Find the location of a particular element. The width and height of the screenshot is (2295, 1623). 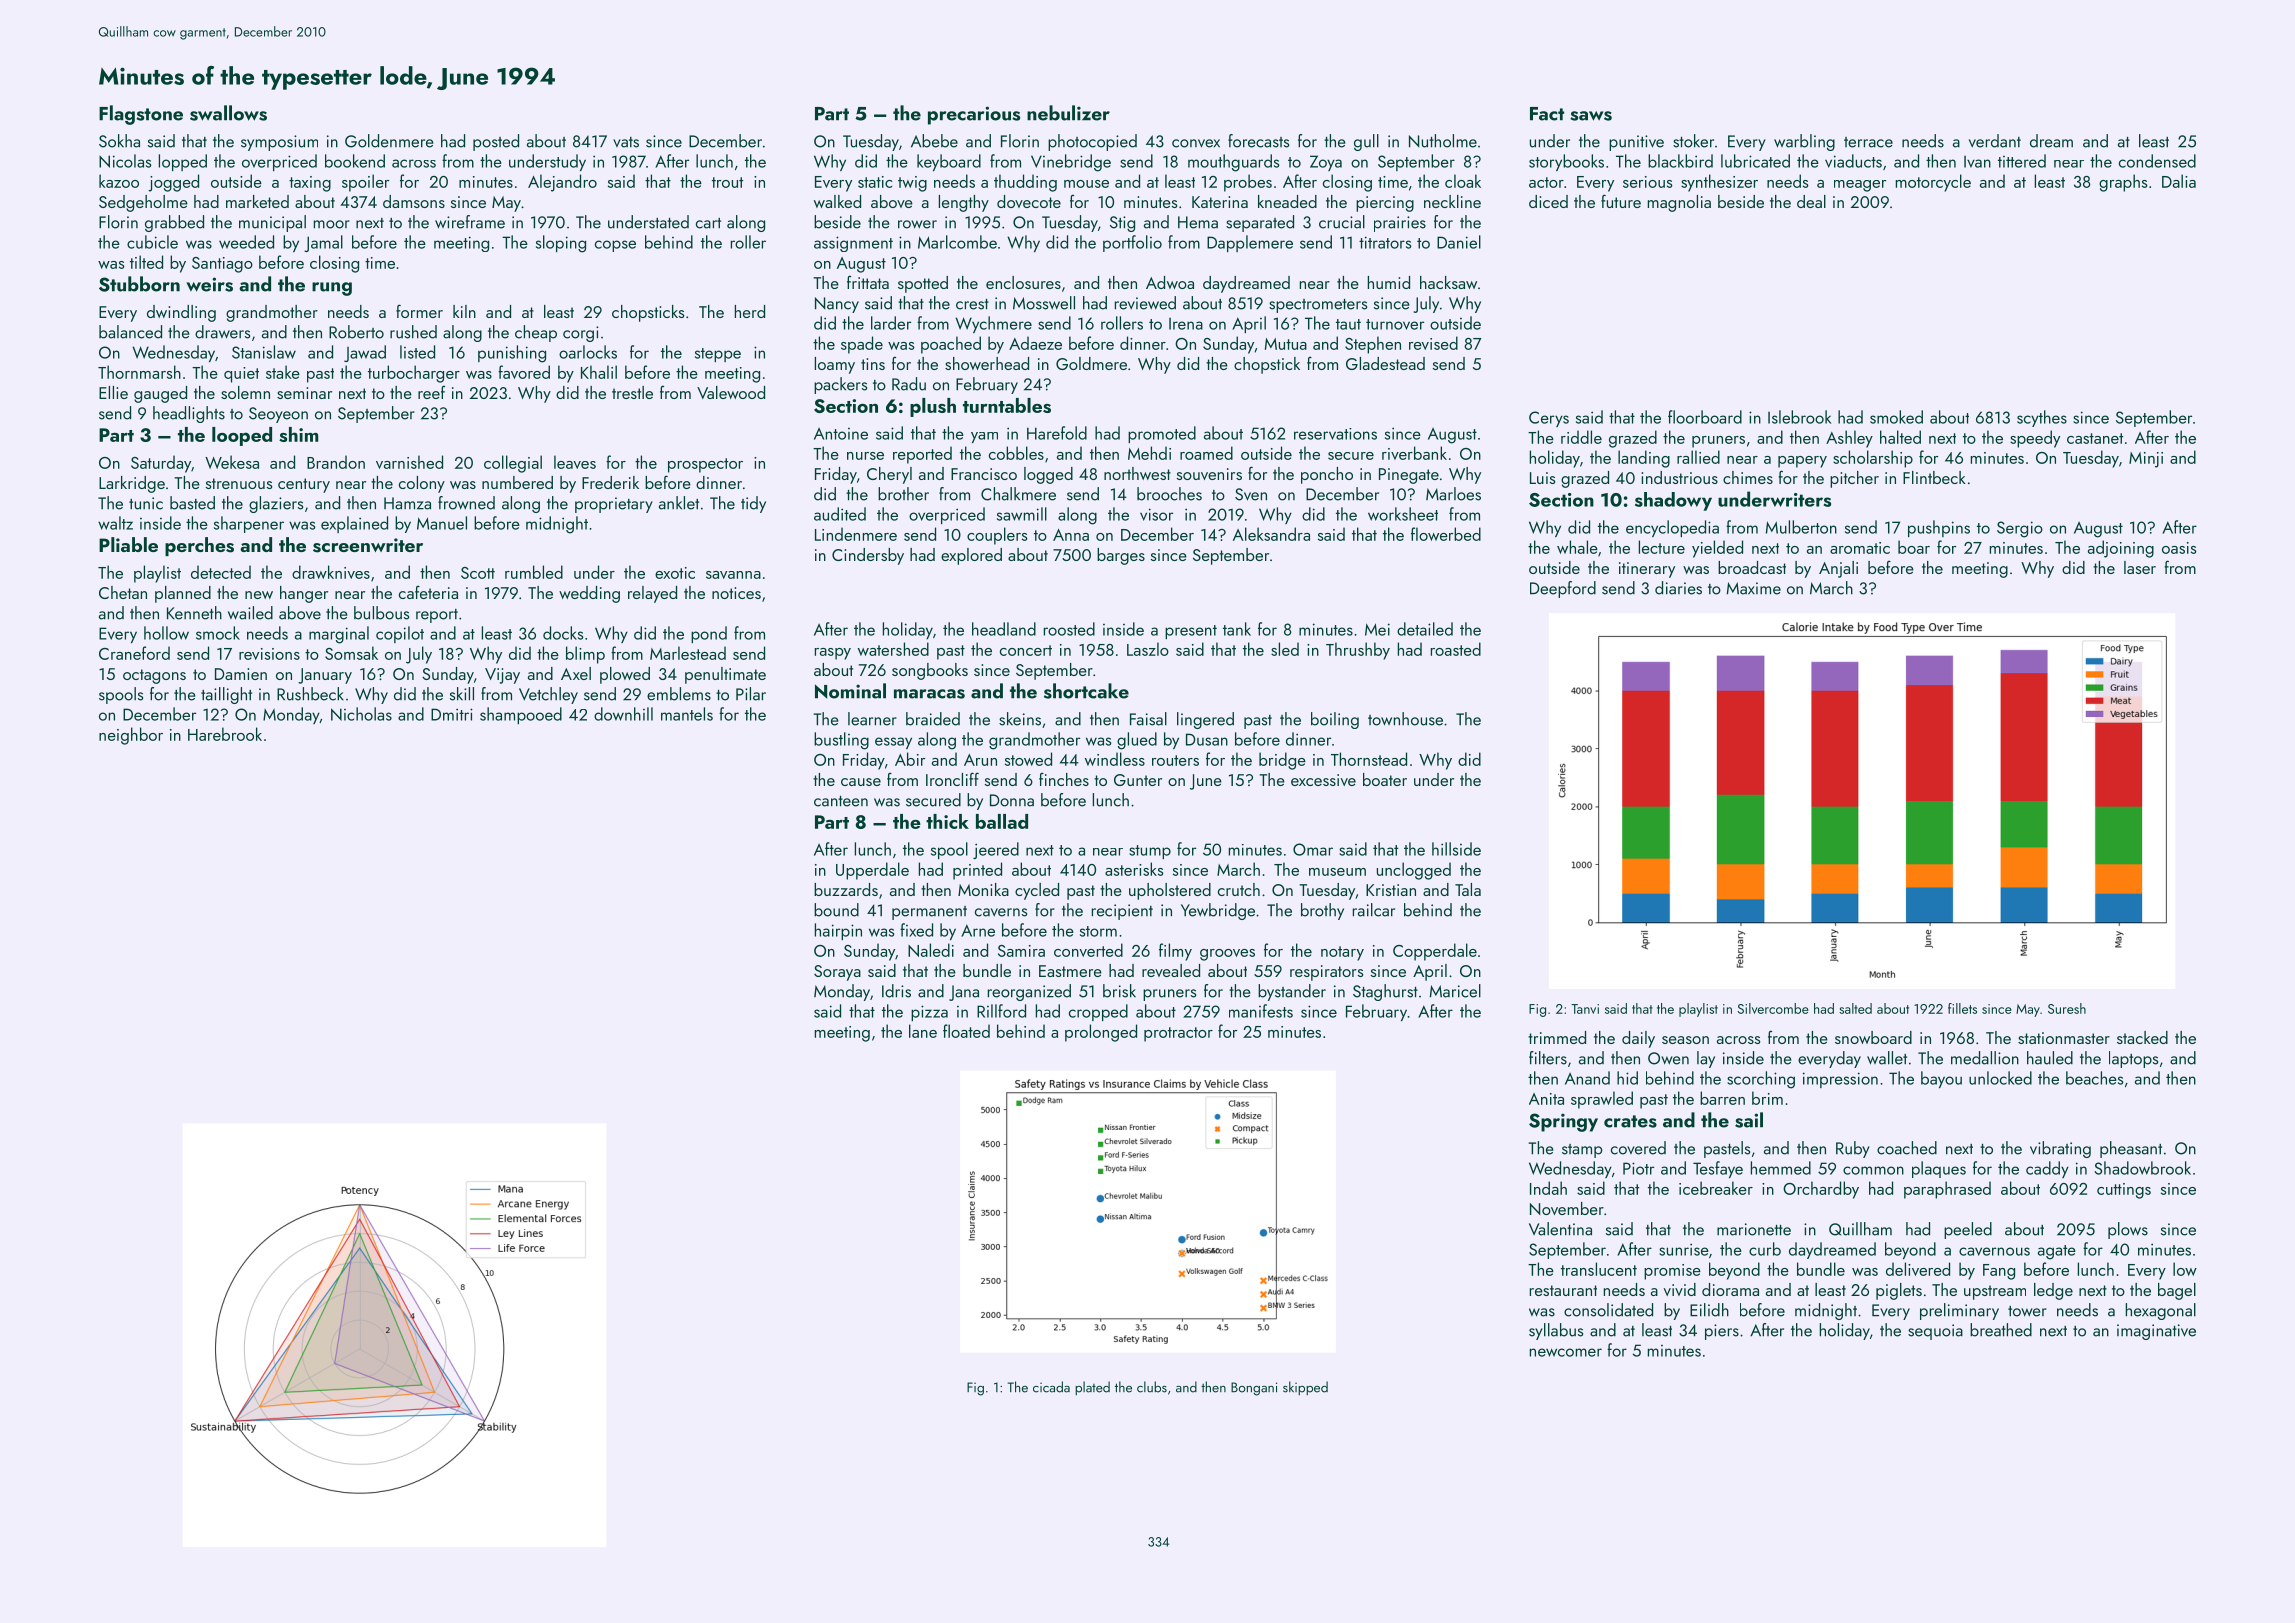

octagons is located at coordinates (154, 676).
